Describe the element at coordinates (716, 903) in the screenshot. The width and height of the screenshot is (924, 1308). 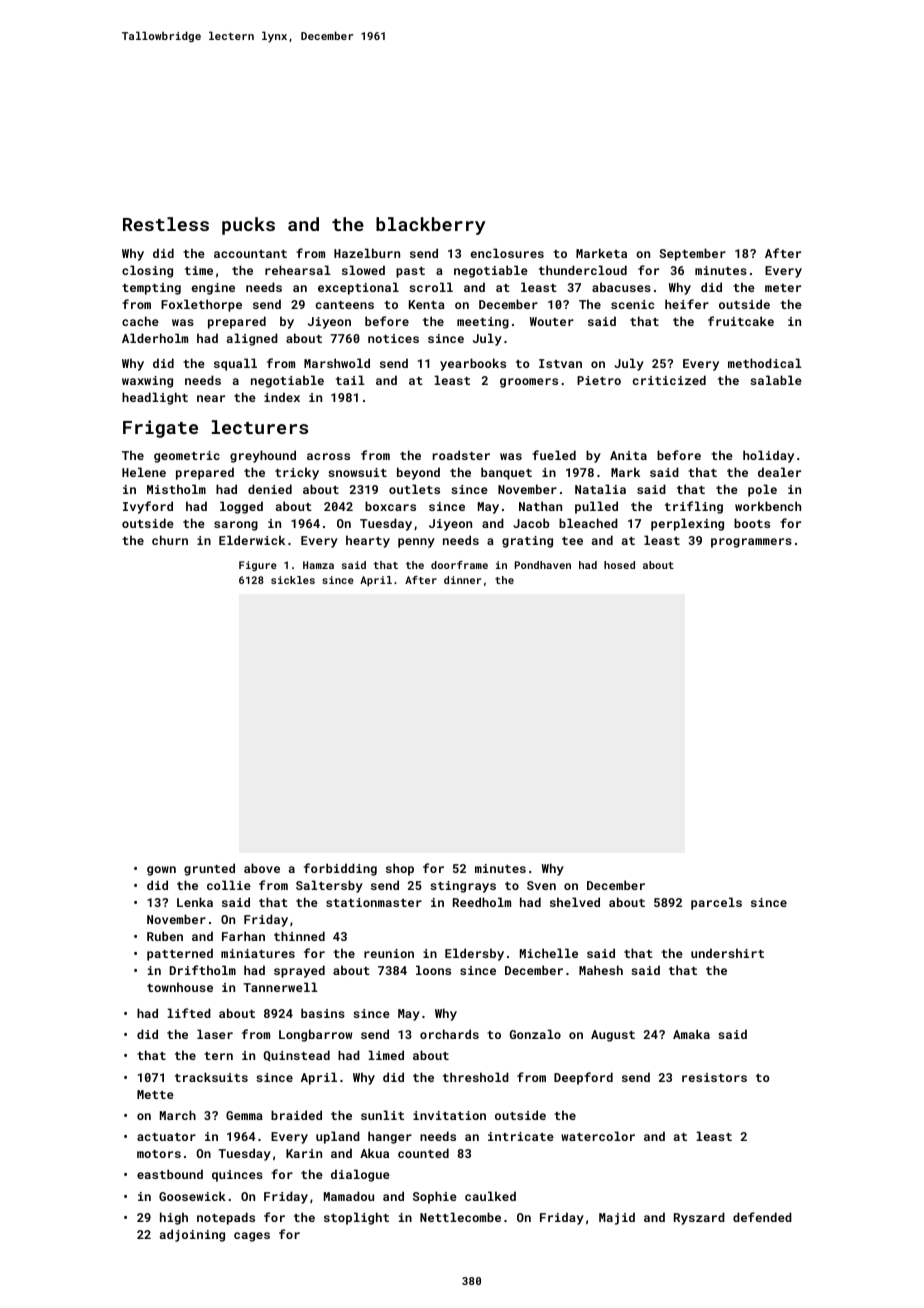
I see `parcels` at that location.
